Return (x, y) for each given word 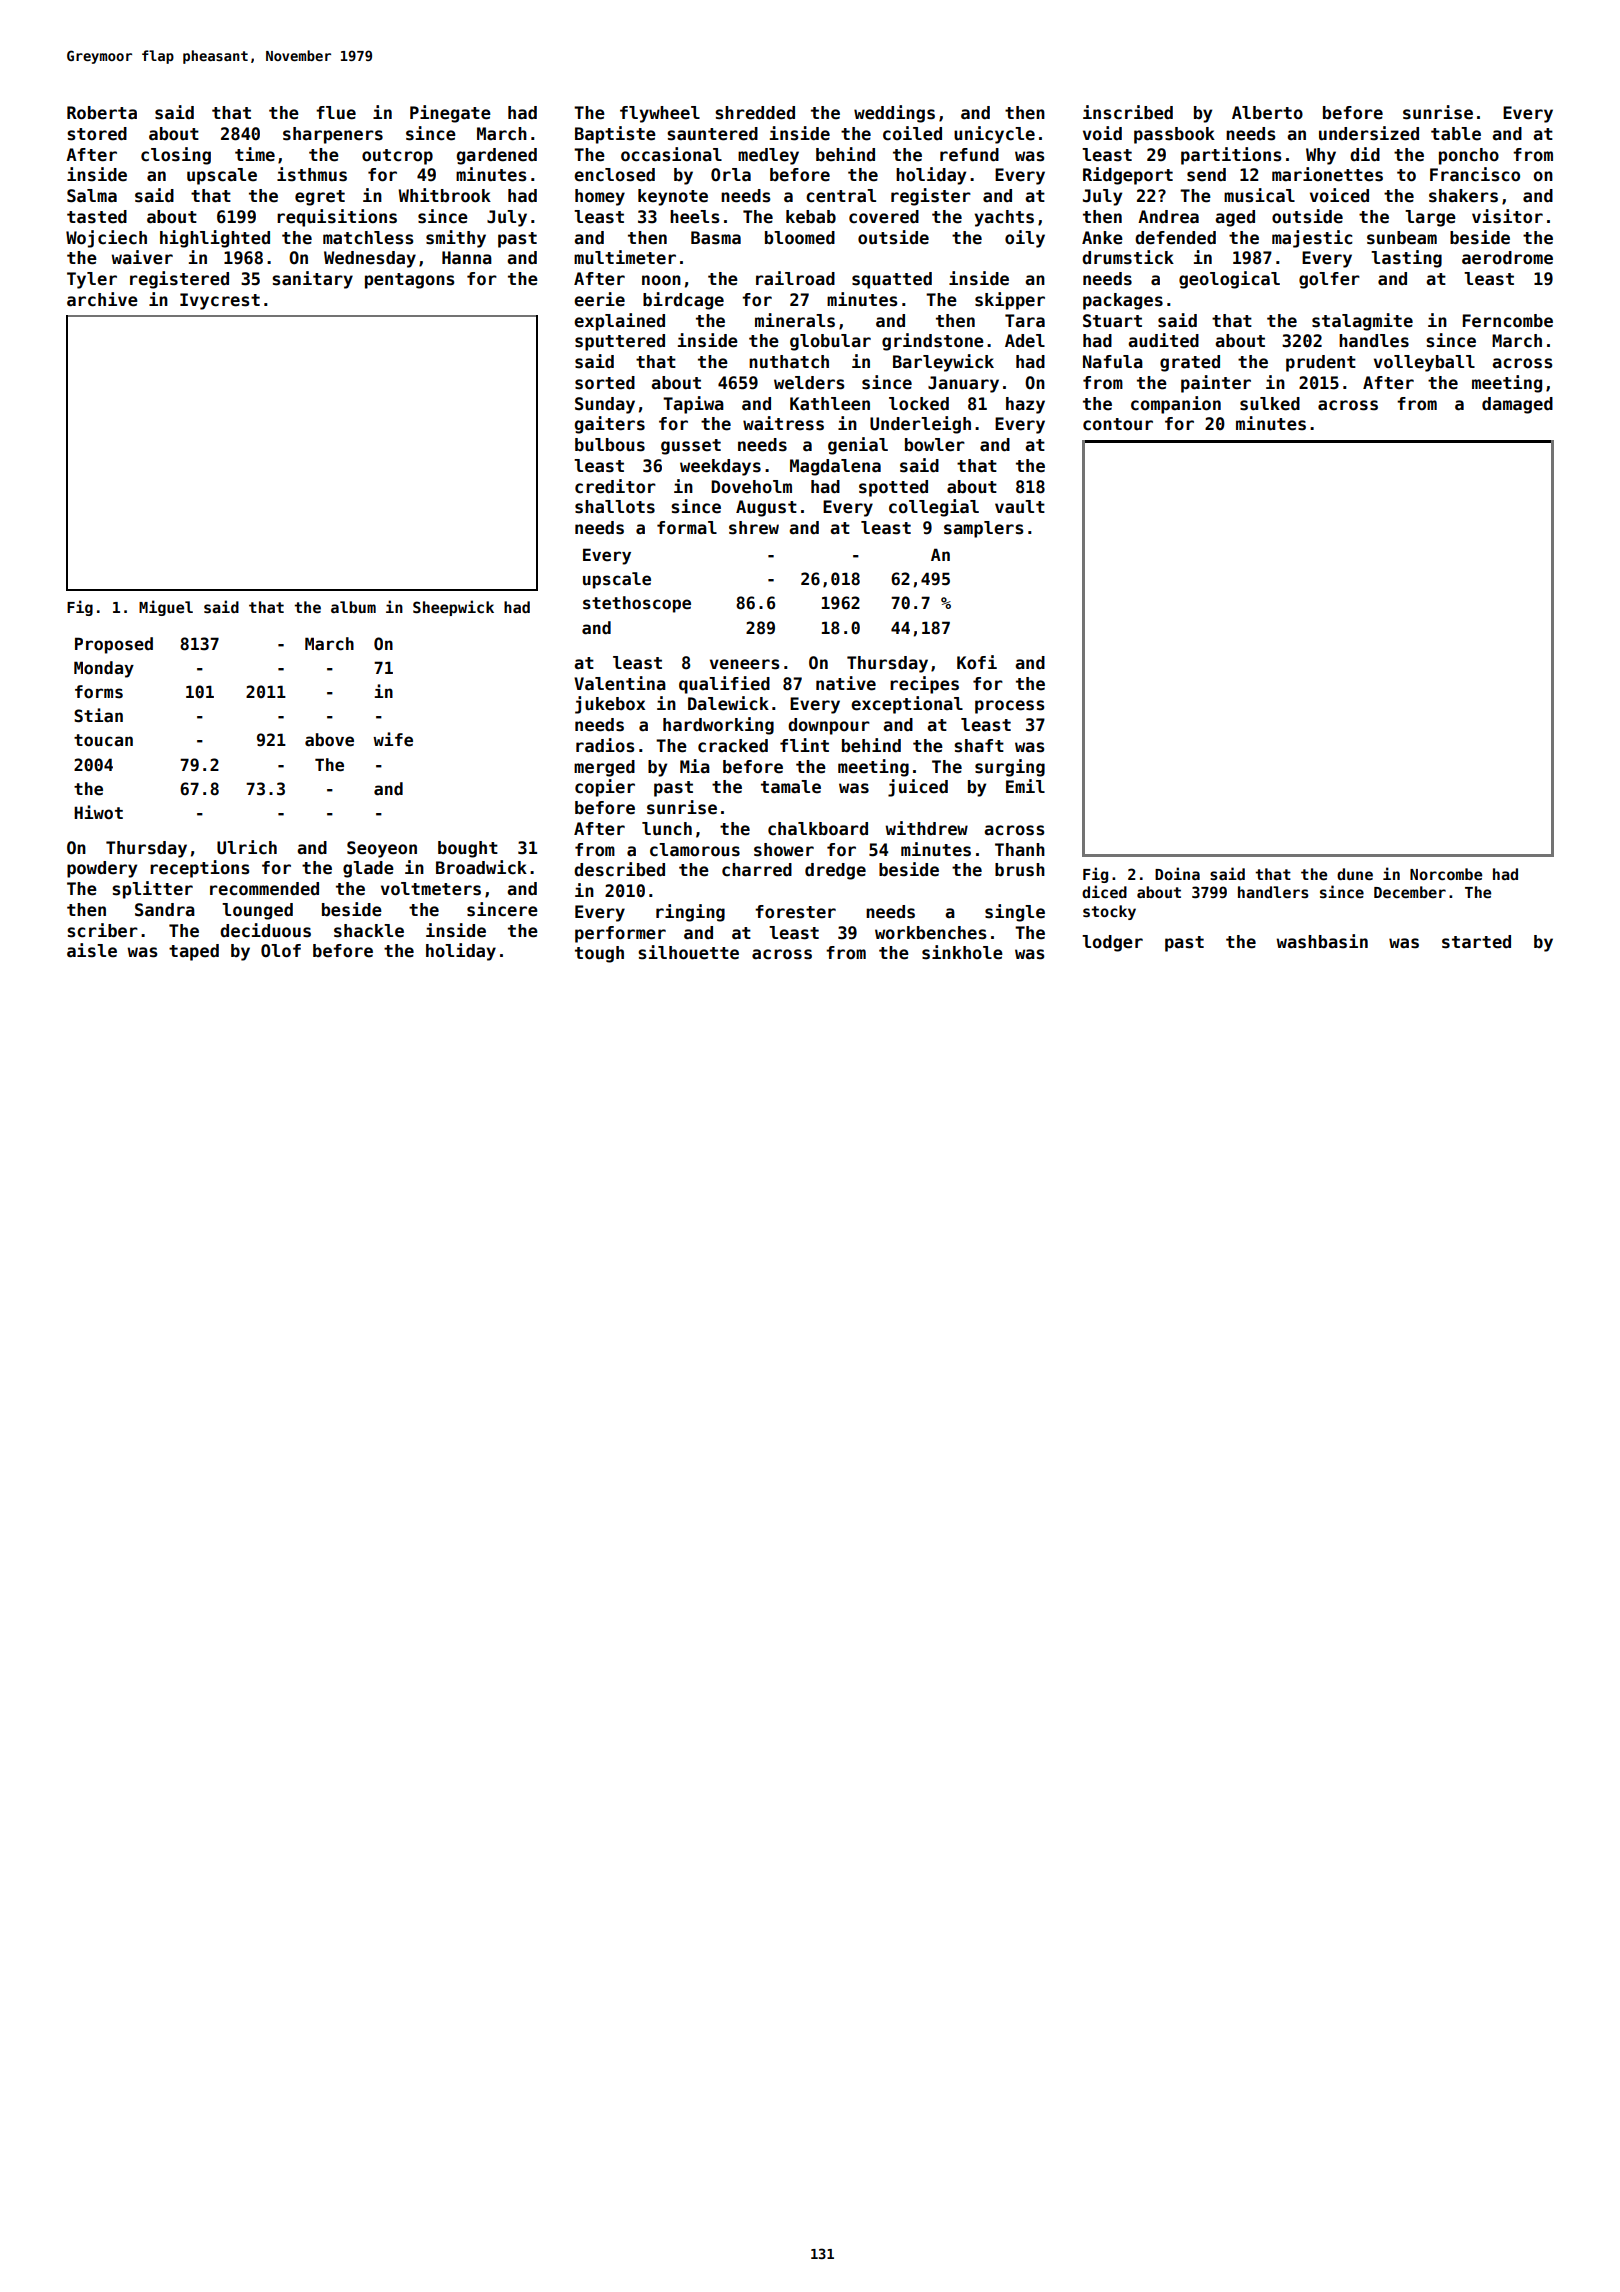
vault (1020, 507)
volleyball (1424, 363)
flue (336, 113)
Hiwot (98, 812)
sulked (1270, 404)
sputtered (620, 342)
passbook (1174, 135)
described (619, 869)
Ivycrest (220, 301)
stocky (1109, 912)
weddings (894, 114)
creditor (615, 486)
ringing (690, 913)
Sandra (165, 910)
